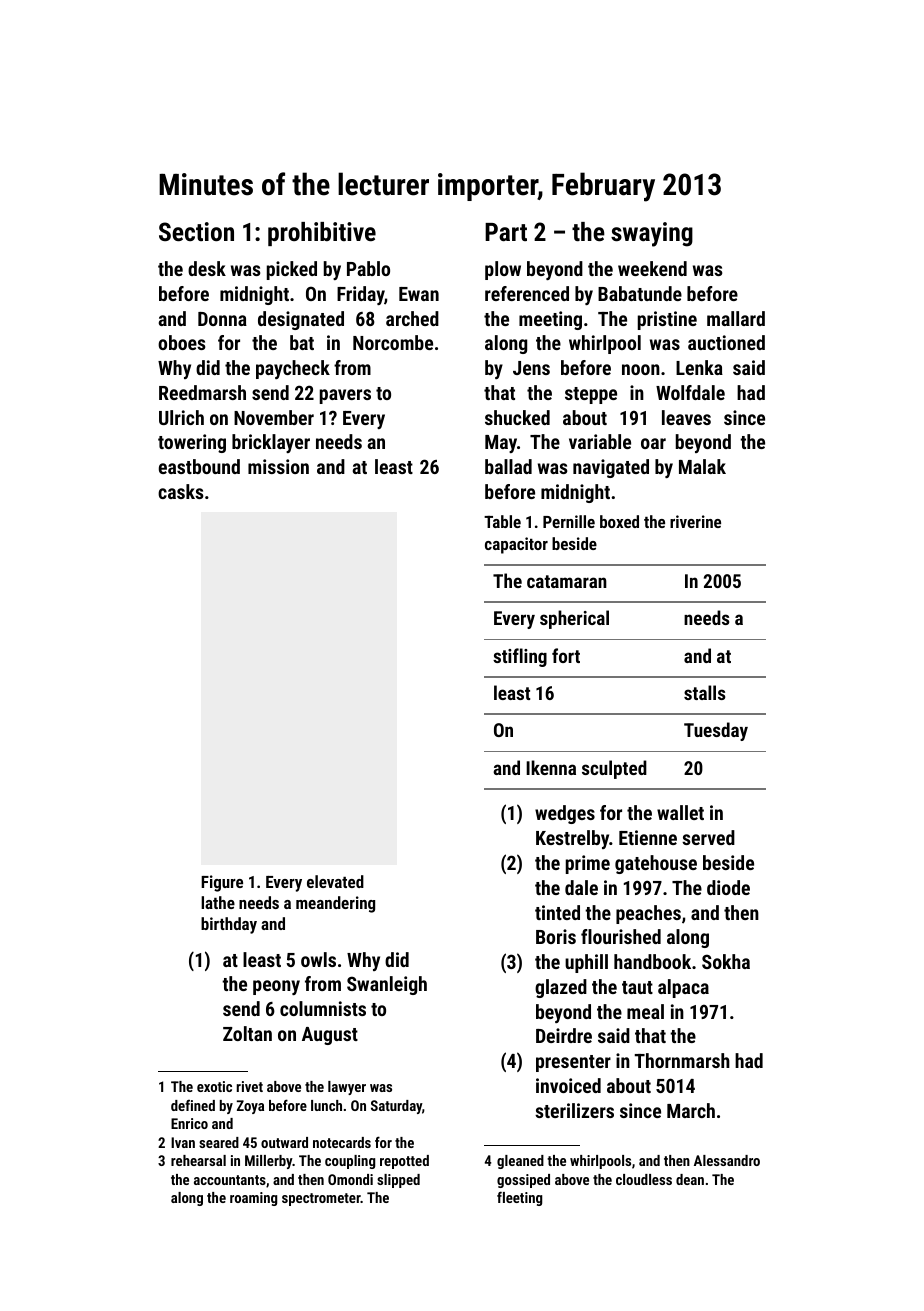 Image resolution: width=924 pixels, height=1311 pixels. Describe the element at coordinates (199, 466) in the page. I see `eastbound` at that location.
